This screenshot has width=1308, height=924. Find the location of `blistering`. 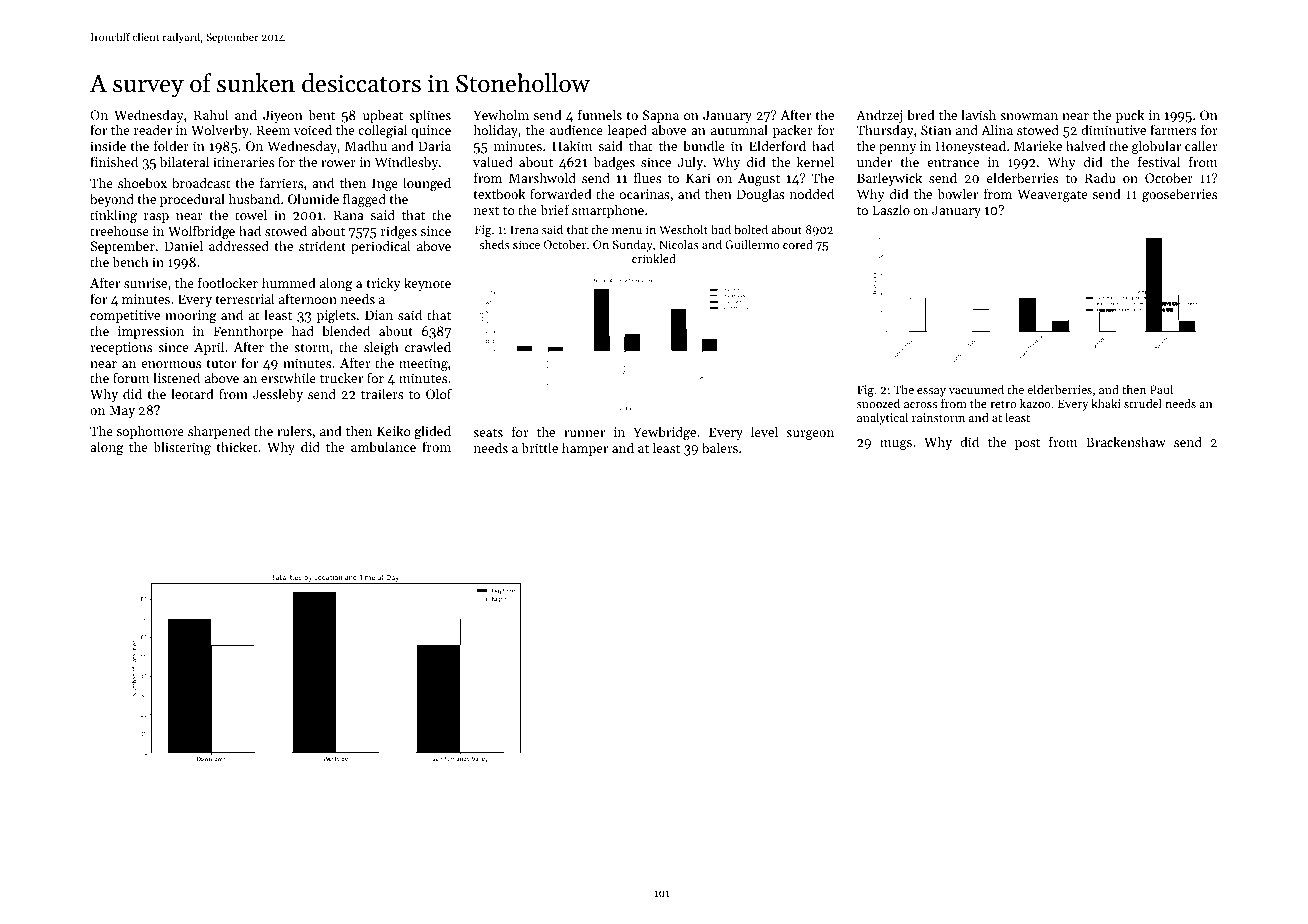

blistering is located at coordinates (182, 448).
